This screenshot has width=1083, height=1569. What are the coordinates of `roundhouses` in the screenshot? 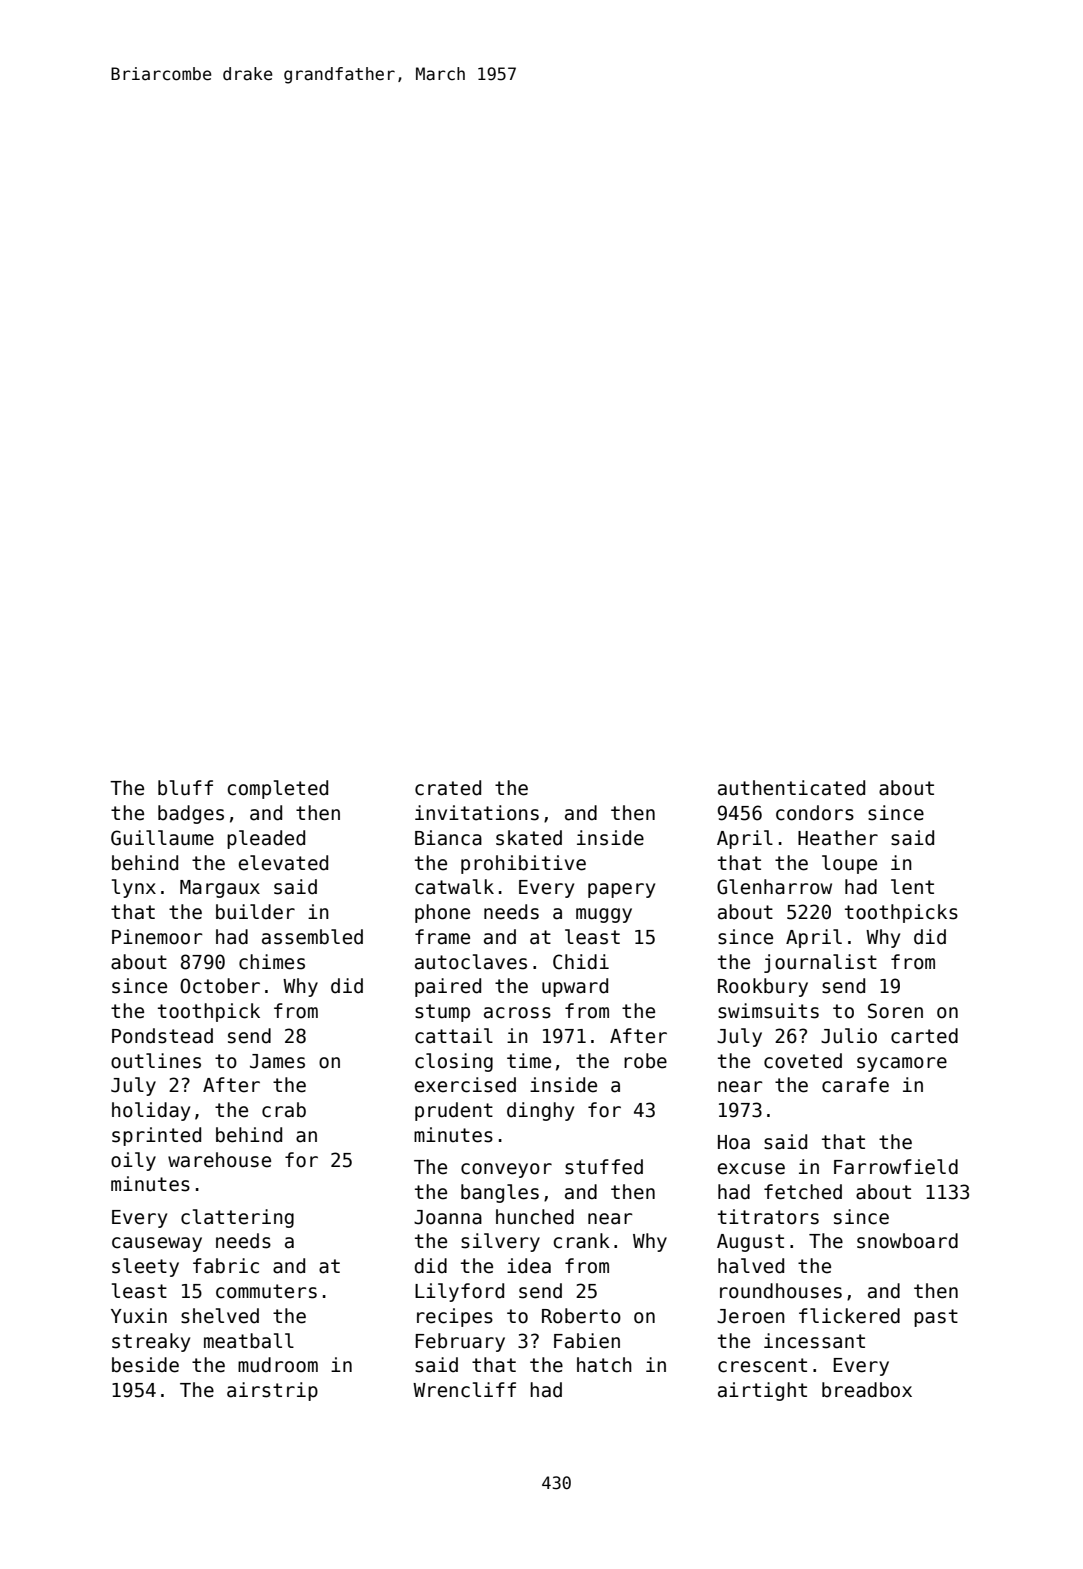 It's located at (781, 1291).
